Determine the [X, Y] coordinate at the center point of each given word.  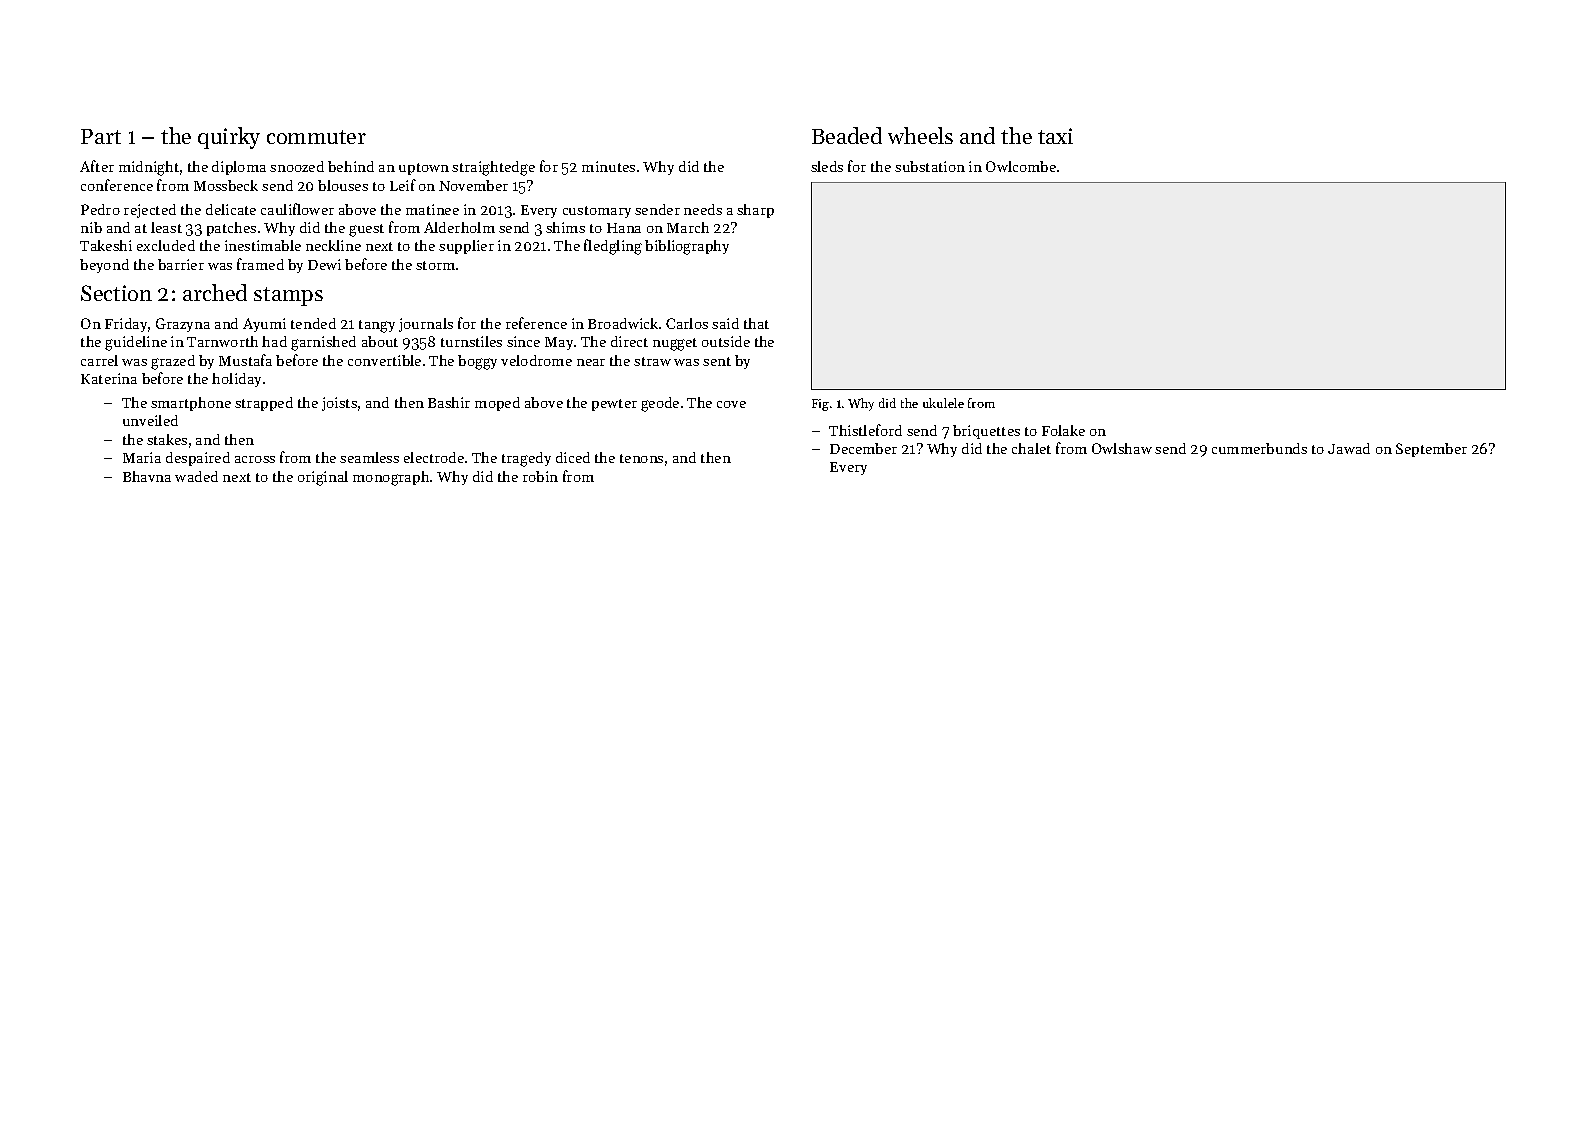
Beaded [847, 135]
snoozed [297, 166]
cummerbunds [1259, 448]
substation [930, 166]
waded [196, 476]
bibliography [687, 247]
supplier [466, 247]
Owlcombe [1021, 166]
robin [540, 476]
